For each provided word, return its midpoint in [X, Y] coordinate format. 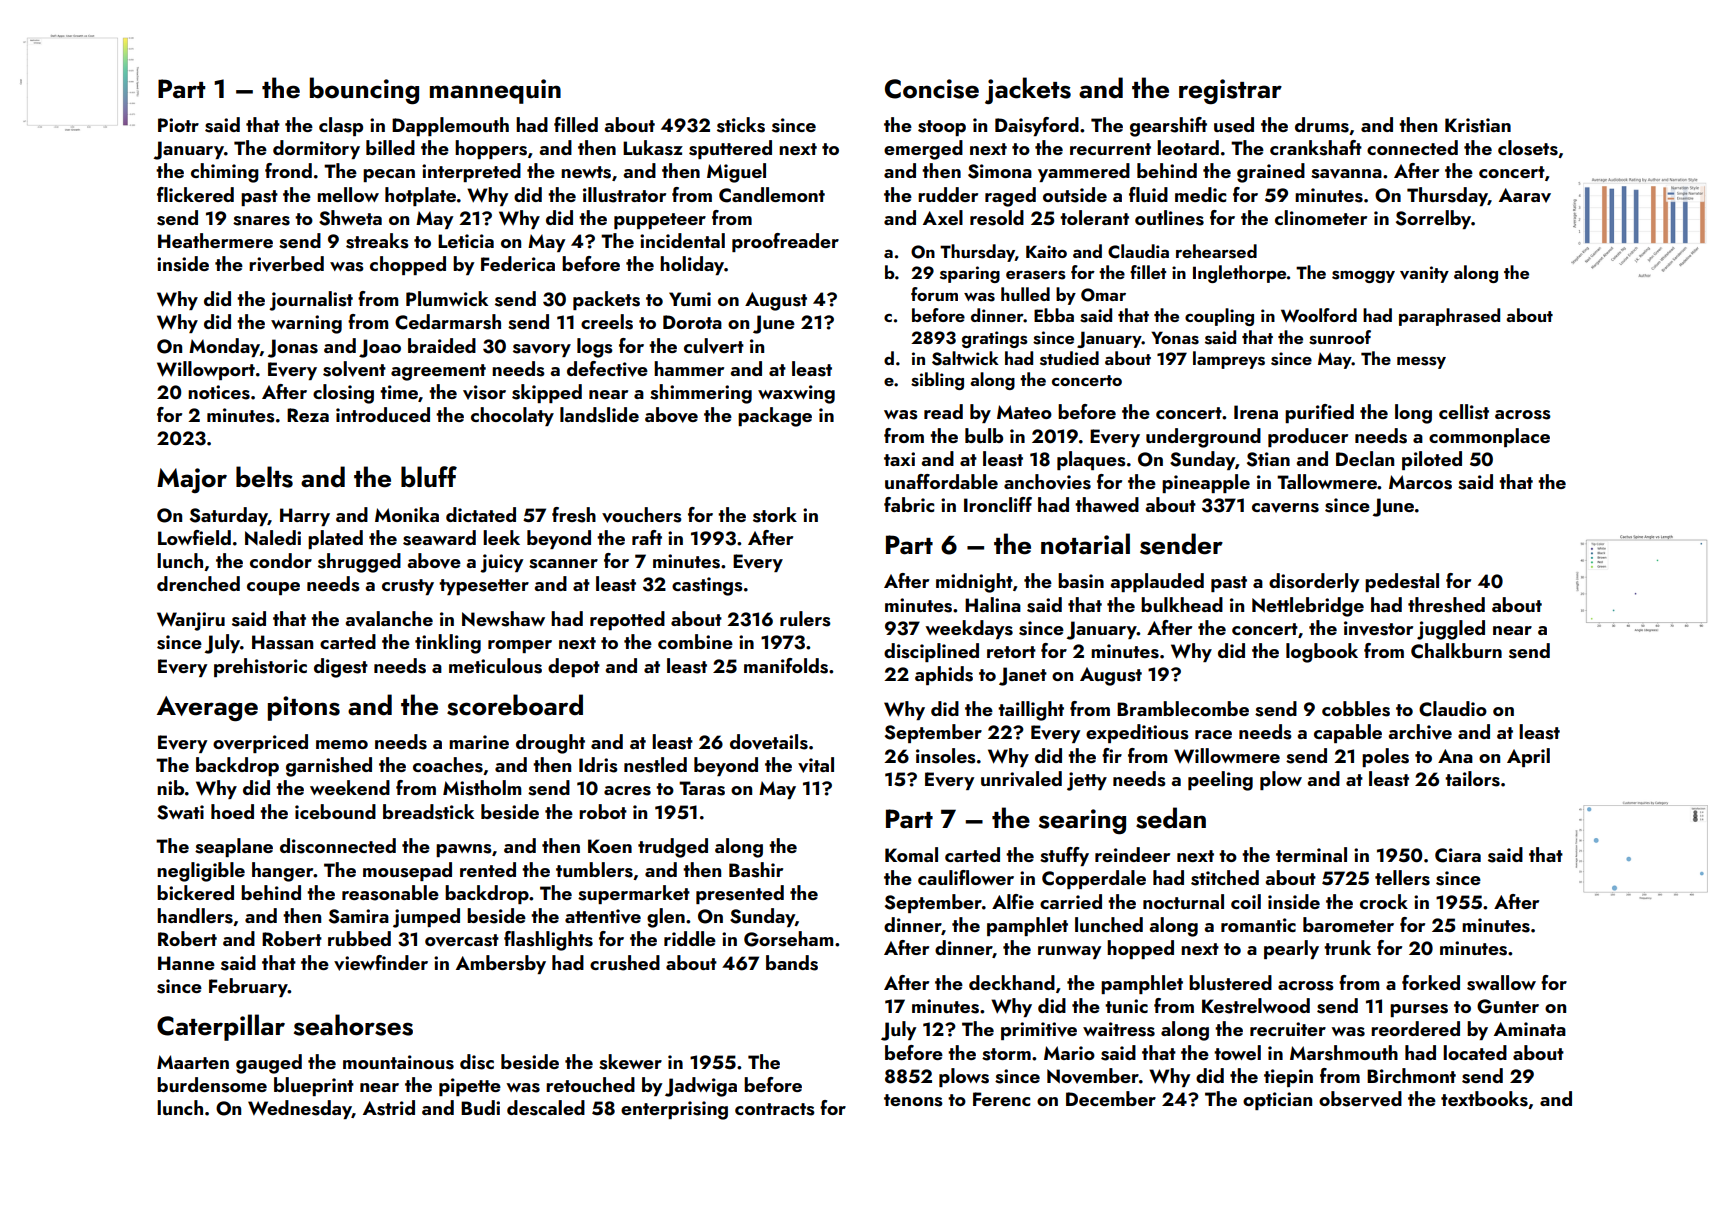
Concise [932, 89]
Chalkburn [1456, 651]
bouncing [364, 91]
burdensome [212, 1085]
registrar [1230, 91]
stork [775, 515]
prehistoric [260, 667]
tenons [913, 1100]
